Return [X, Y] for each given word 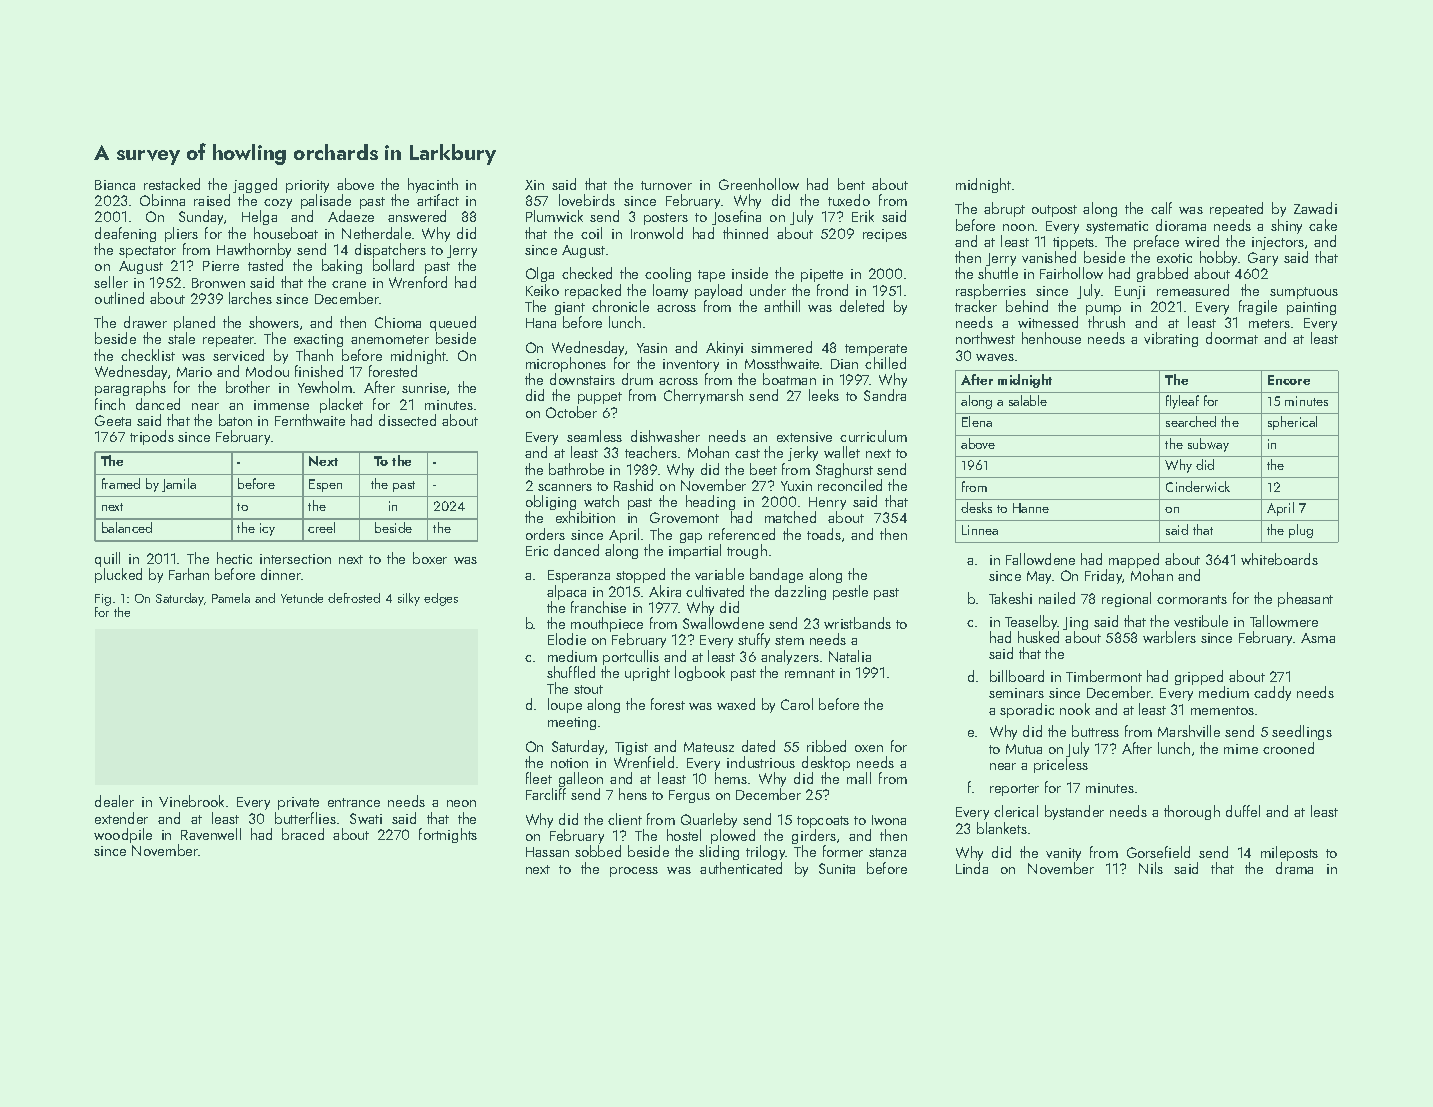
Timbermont [1104, 676]
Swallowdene [723, 623]
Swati [366, 818]
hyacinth [433, 185]
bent [851, 184]
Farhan [189, 574]
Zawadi [1315, 208]
